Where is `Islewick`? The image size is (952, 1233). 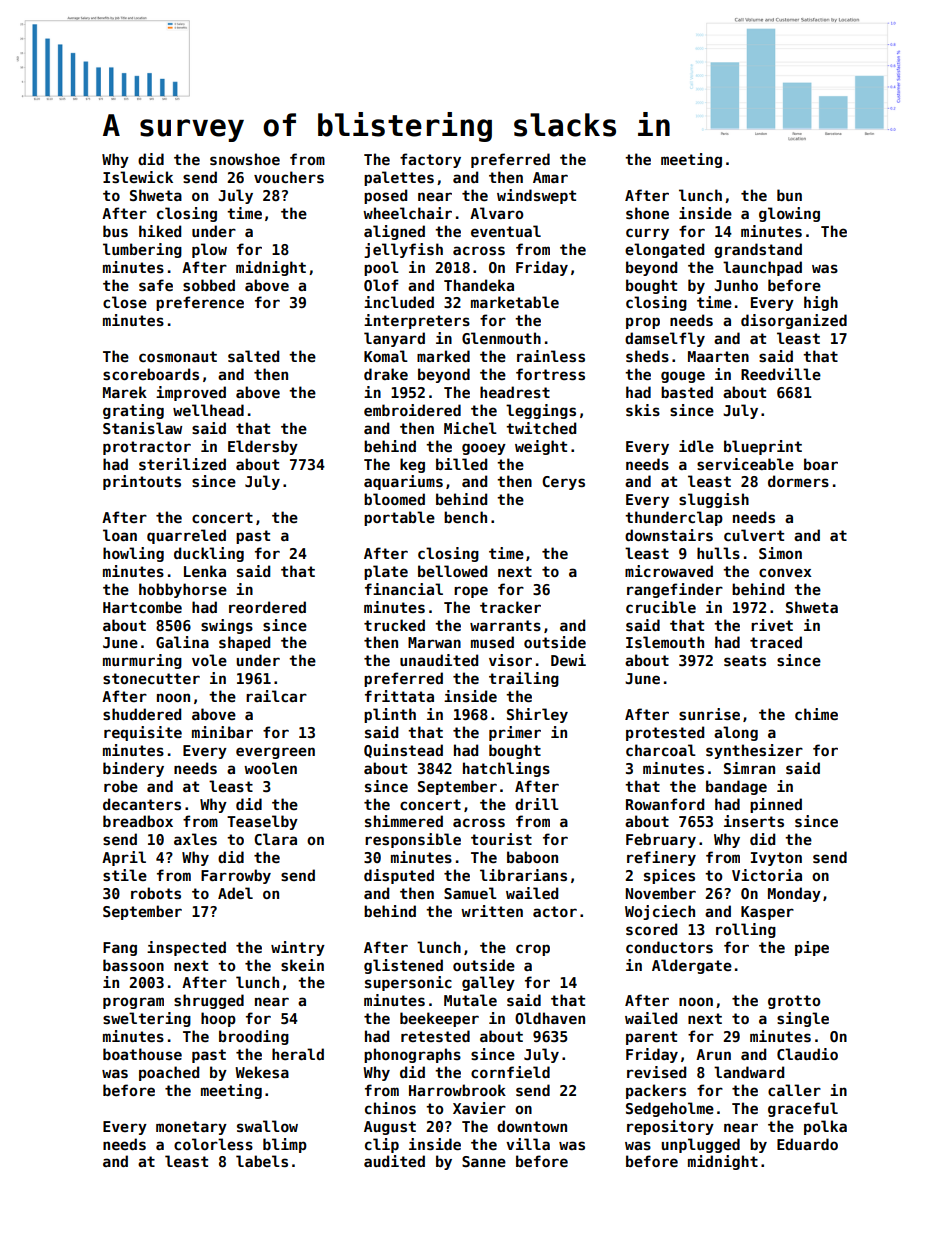
Islewick is located at coordinates (138, 177).
